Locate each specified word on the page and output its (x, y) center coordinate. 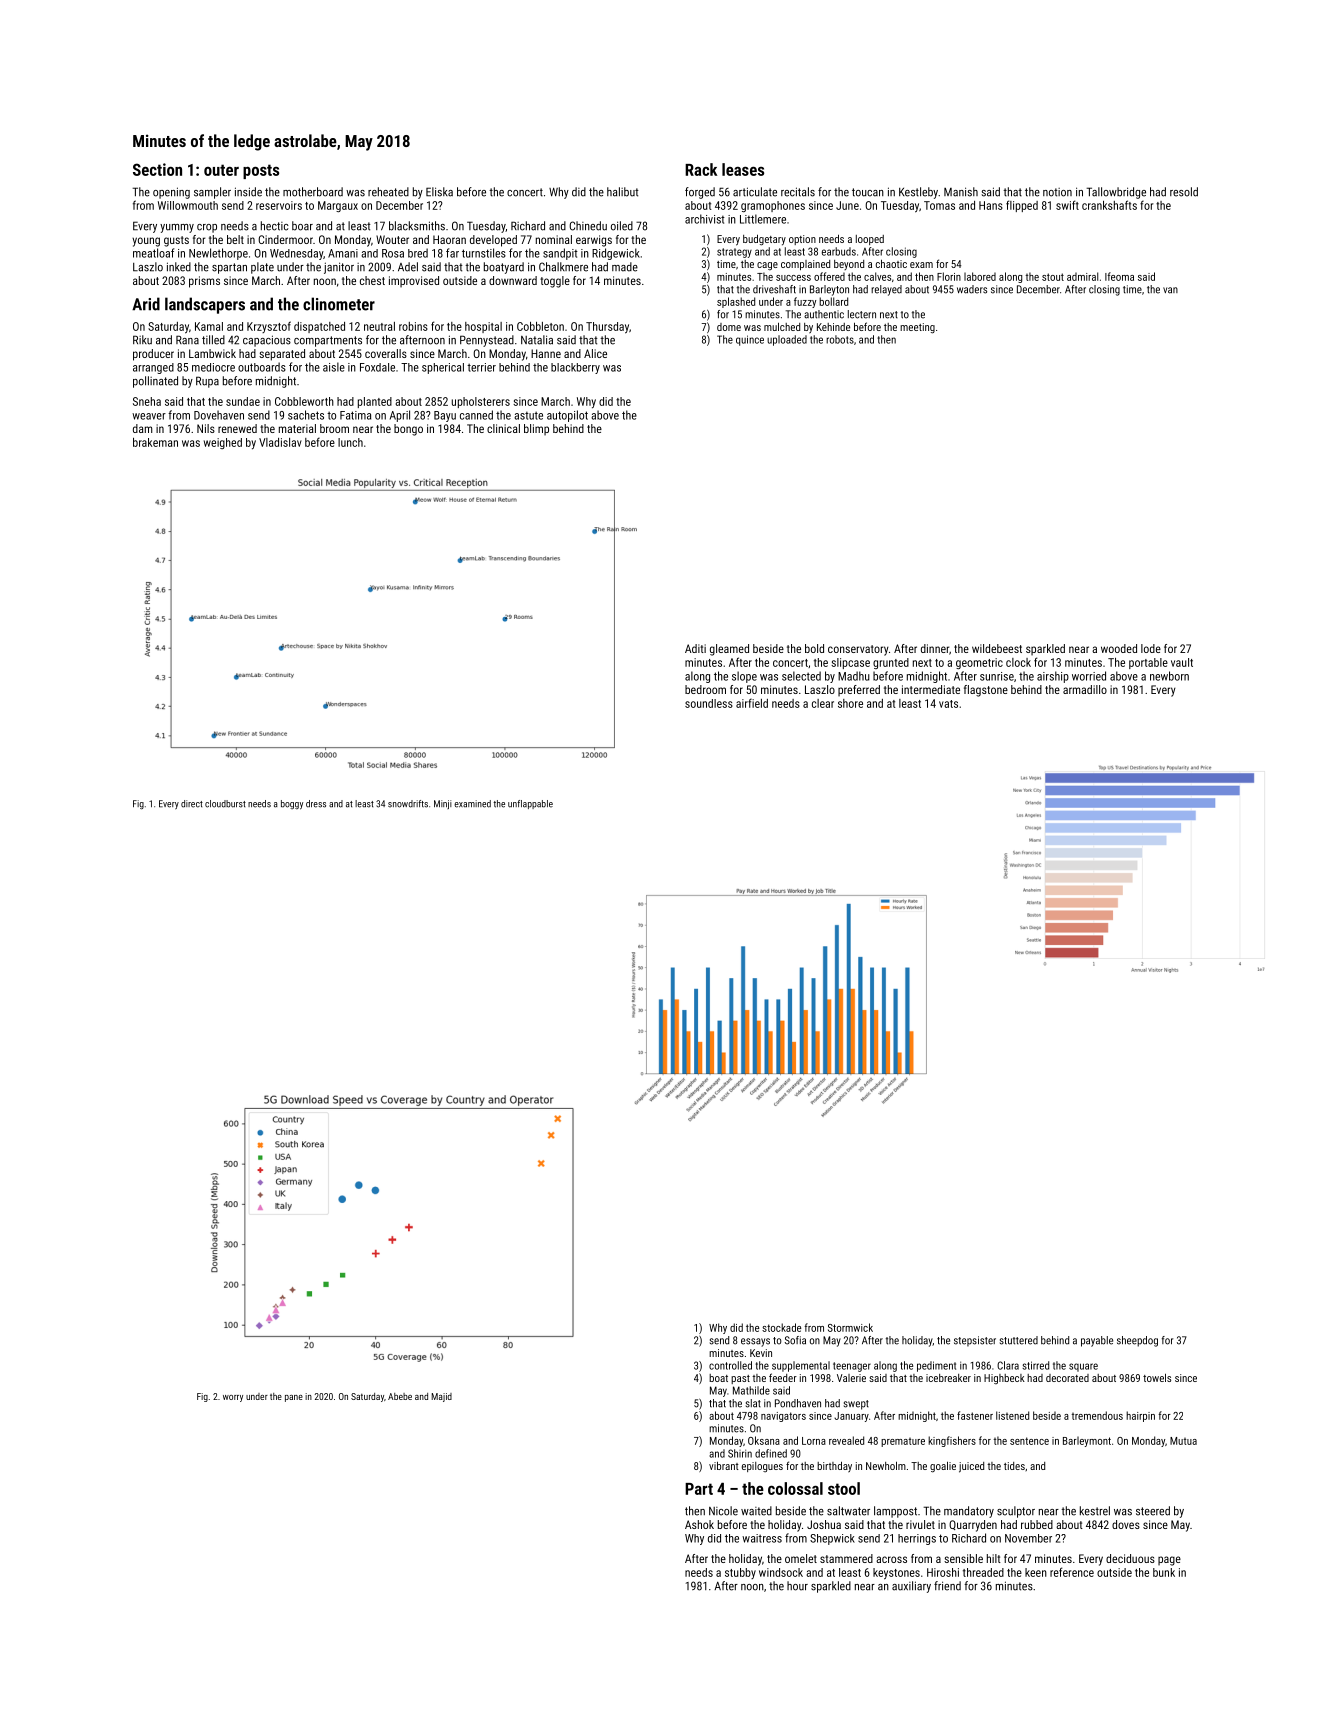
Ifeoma (1119, 276)
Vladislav (280, 442)
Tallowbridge (1116, 193)
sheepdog (1137, 1341)
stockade (781, 1327)
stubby (740, 1573)
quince (750, 340)
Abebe (400, 1396)
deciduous (1130, 1558)
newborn (1169, 676)
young (146, 242)
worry (233, 1398)
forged (700, 193)
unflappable (530, 804)
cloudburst (225, 804)
